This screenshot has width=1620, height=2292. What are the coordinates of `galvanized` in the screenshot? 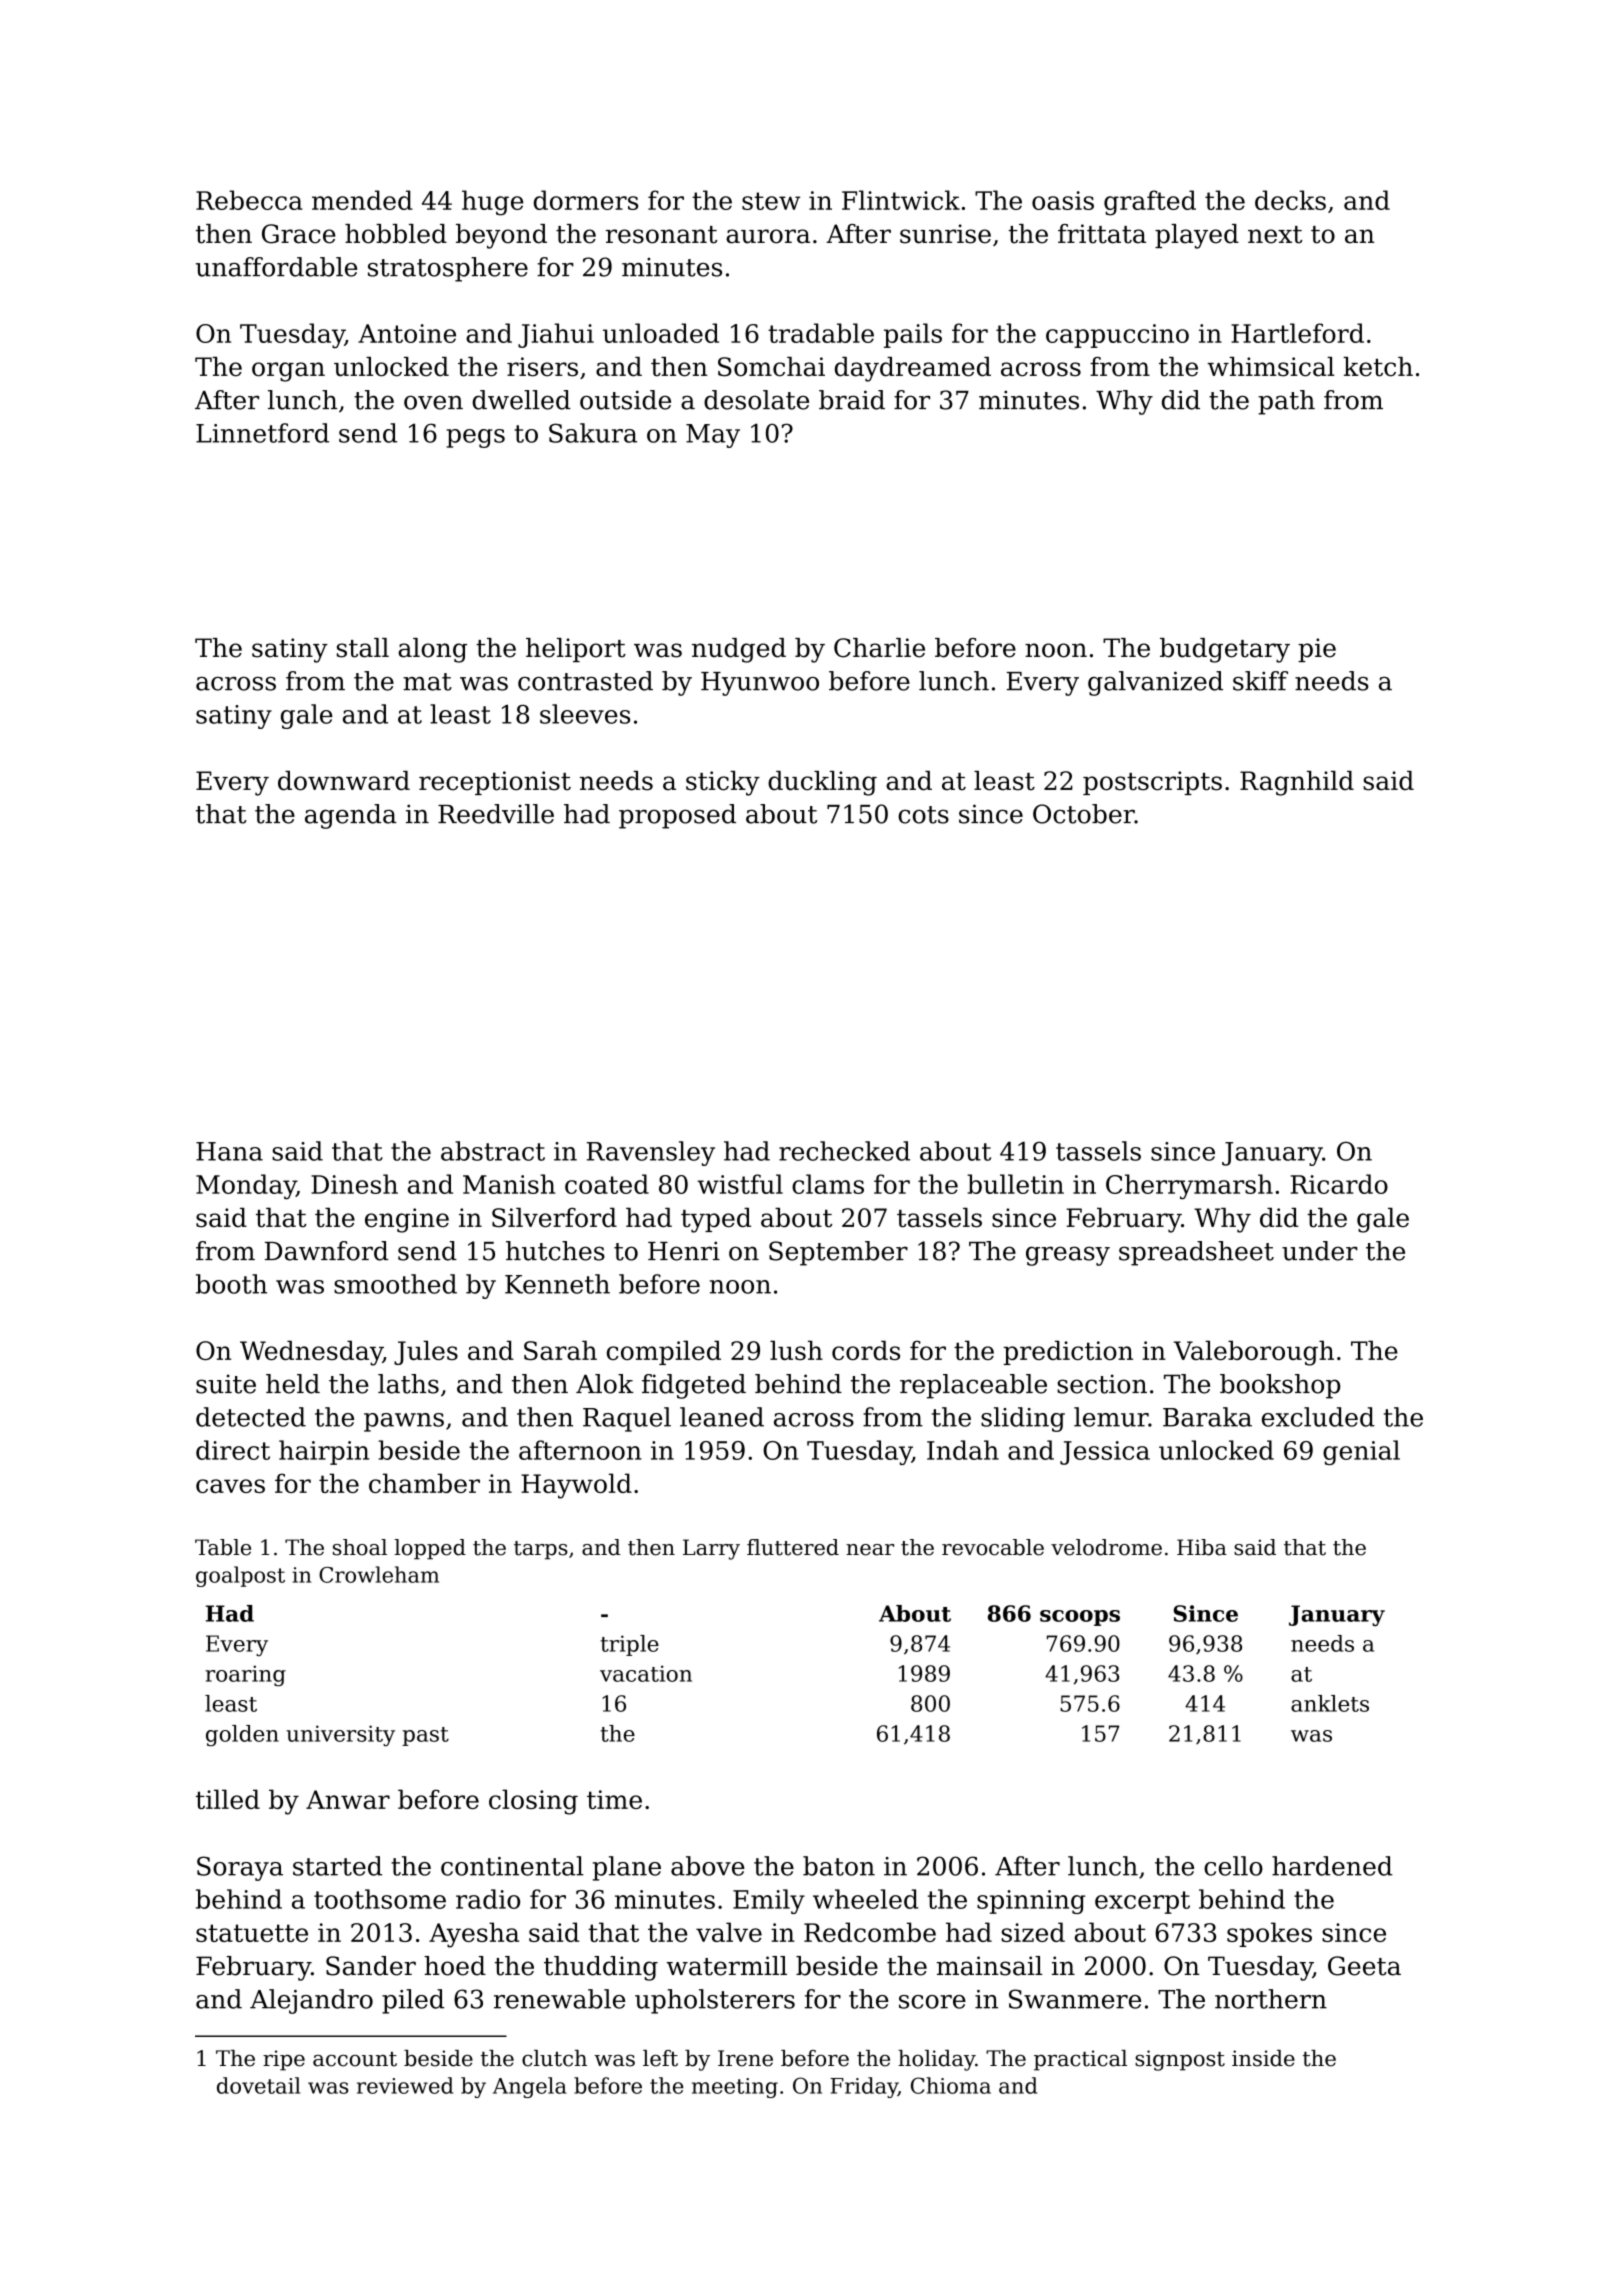 It's located at (1155, 683).
